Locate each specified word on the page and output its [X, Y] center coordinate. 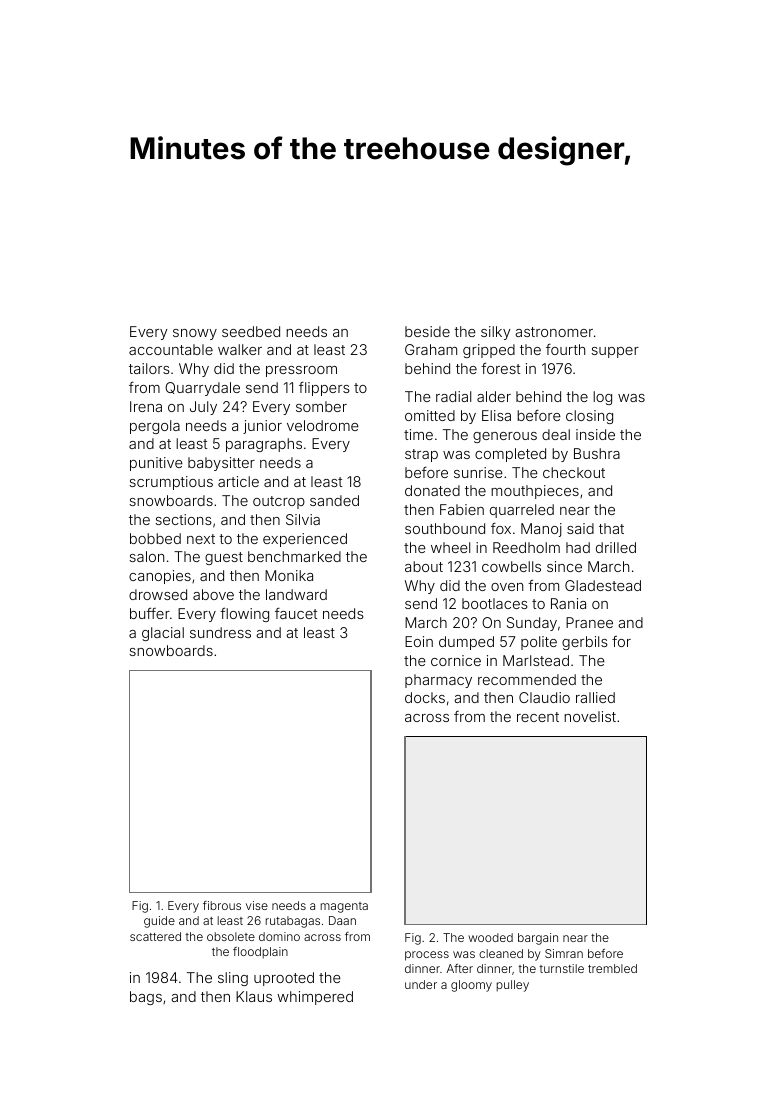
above [213, 594]
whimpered [315, 998]
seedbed [251, 331]
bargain [538, 939]
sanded [334, 500]
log [602, 398]
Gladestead [603, 585]
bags [146, 998]
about [424, 566]
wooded [490, 937]
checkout [574, 472]
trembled [612, 968]
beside [427, 331]
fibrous [222, 905]
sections [183, 519]
